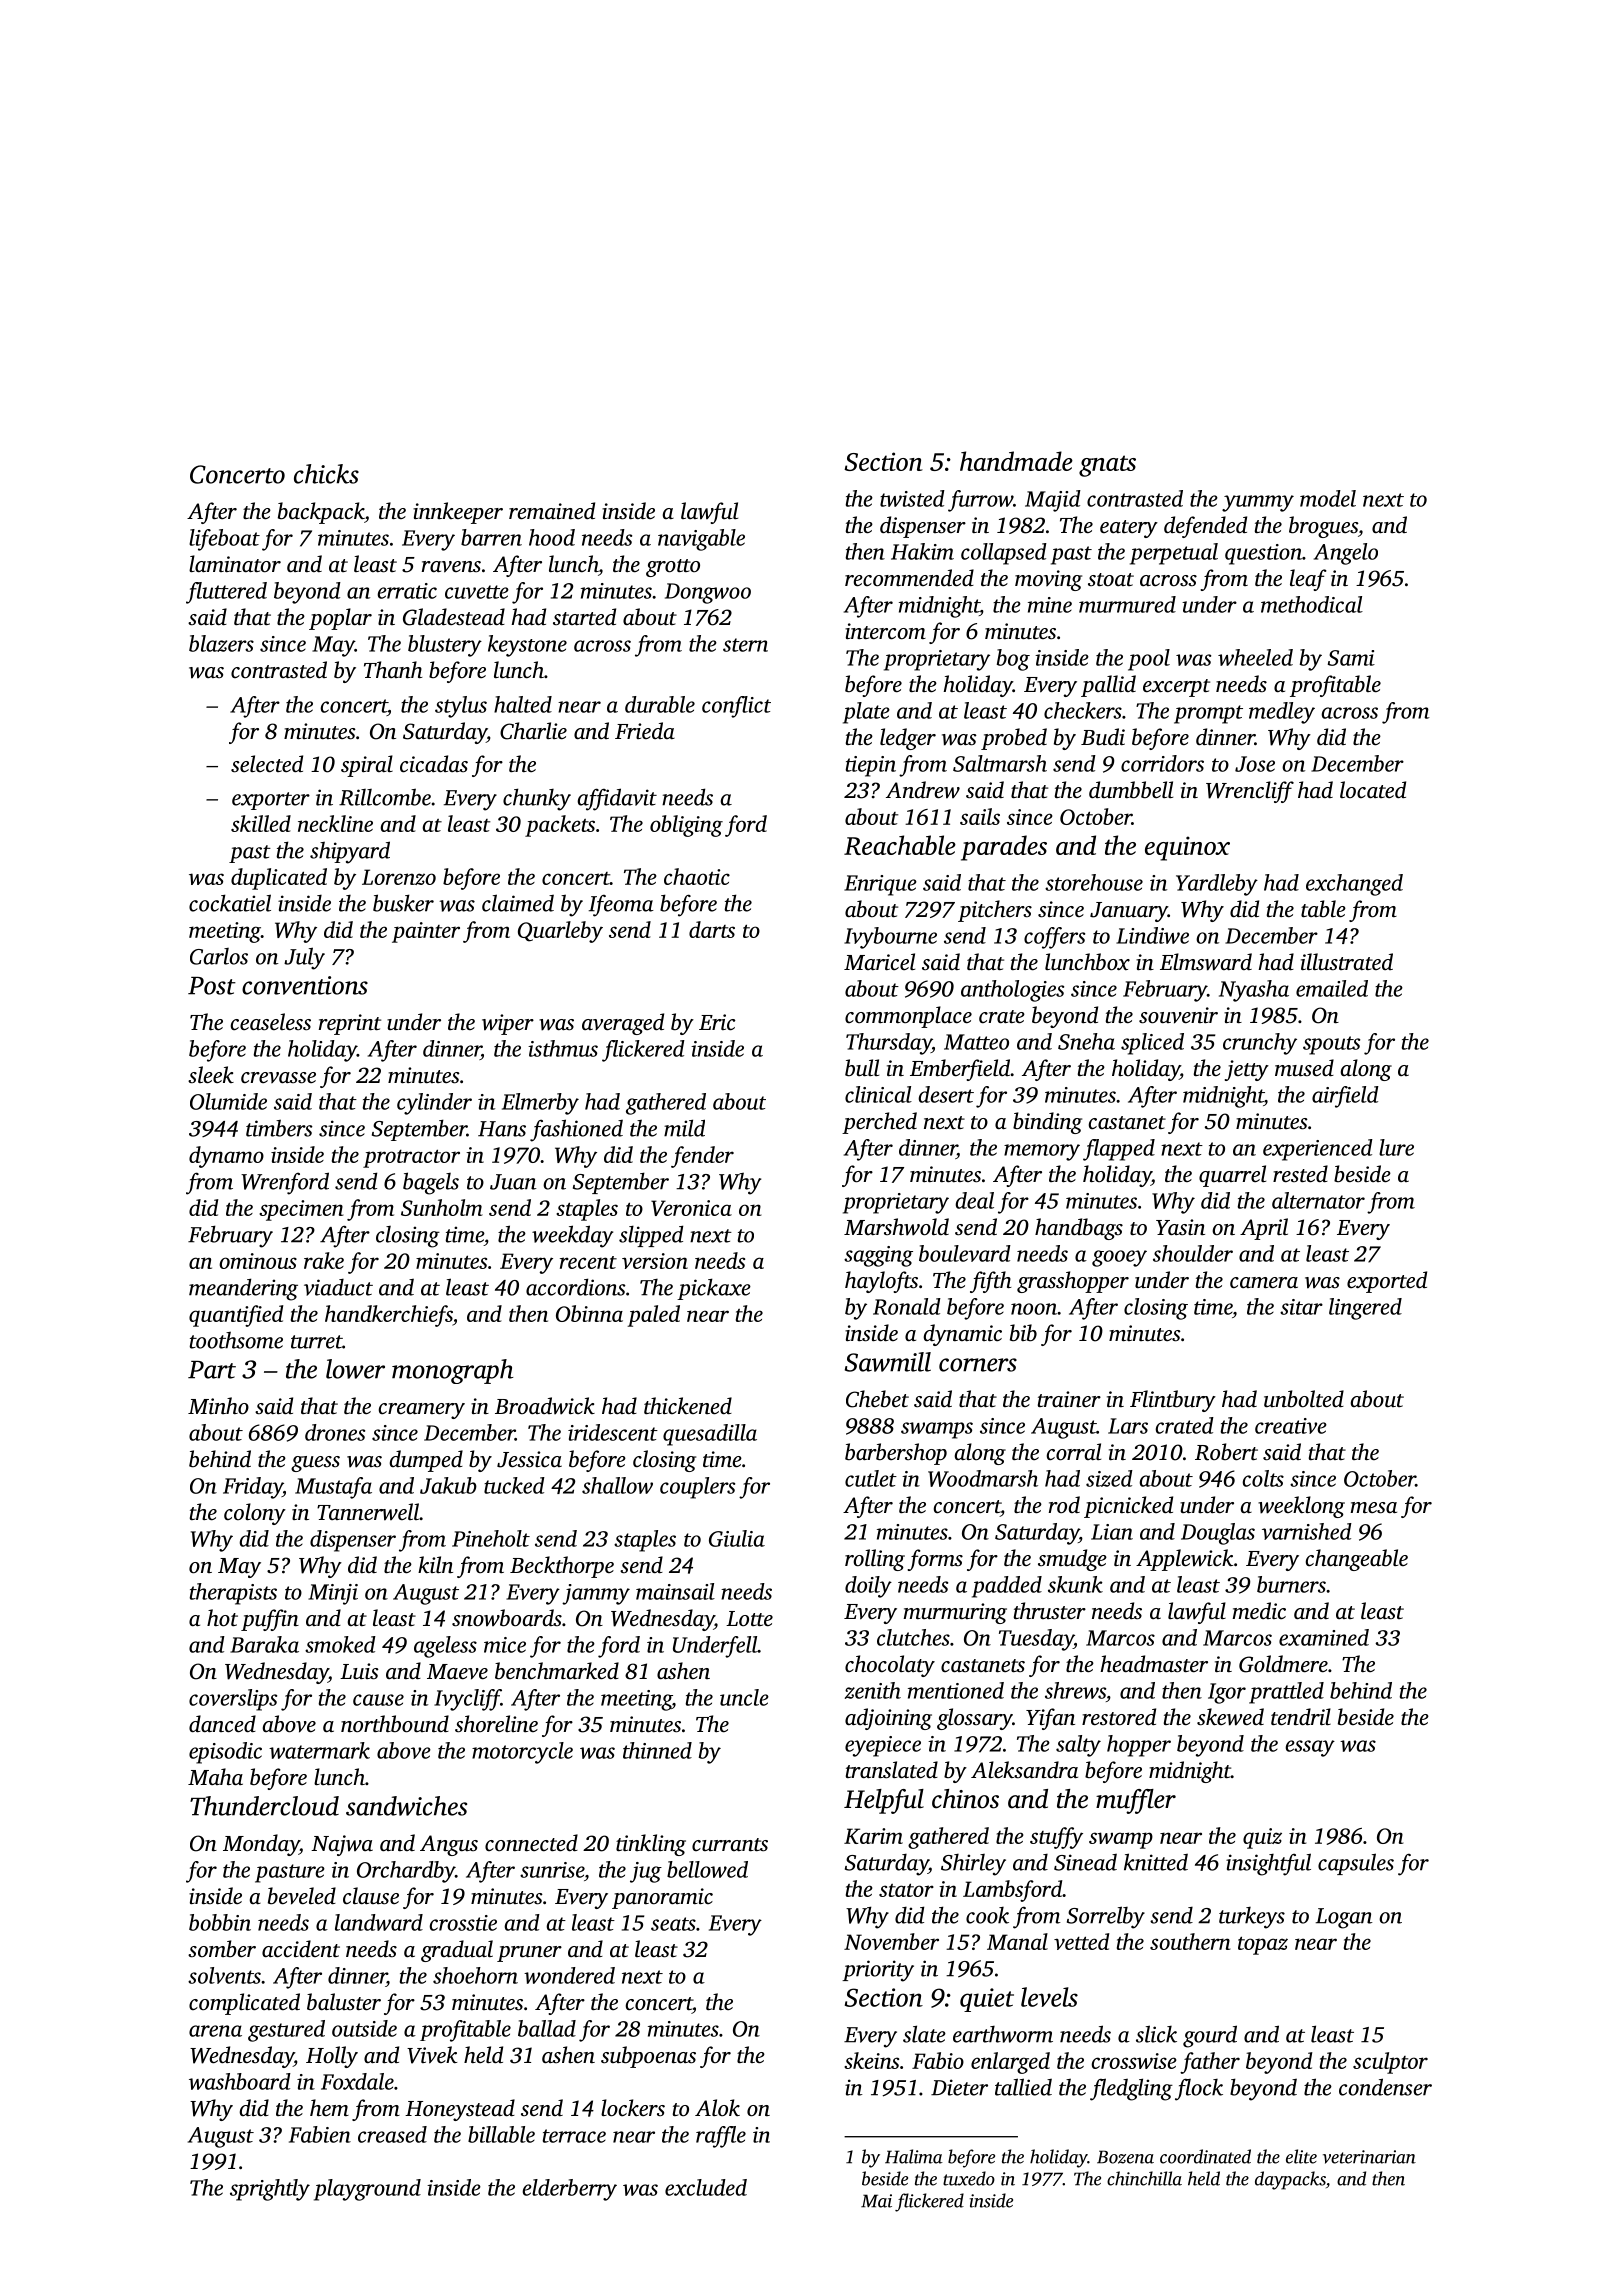 The height and width of the screenshot is (2292, 1620). I want to click on Friday, so click(253, 1488).
